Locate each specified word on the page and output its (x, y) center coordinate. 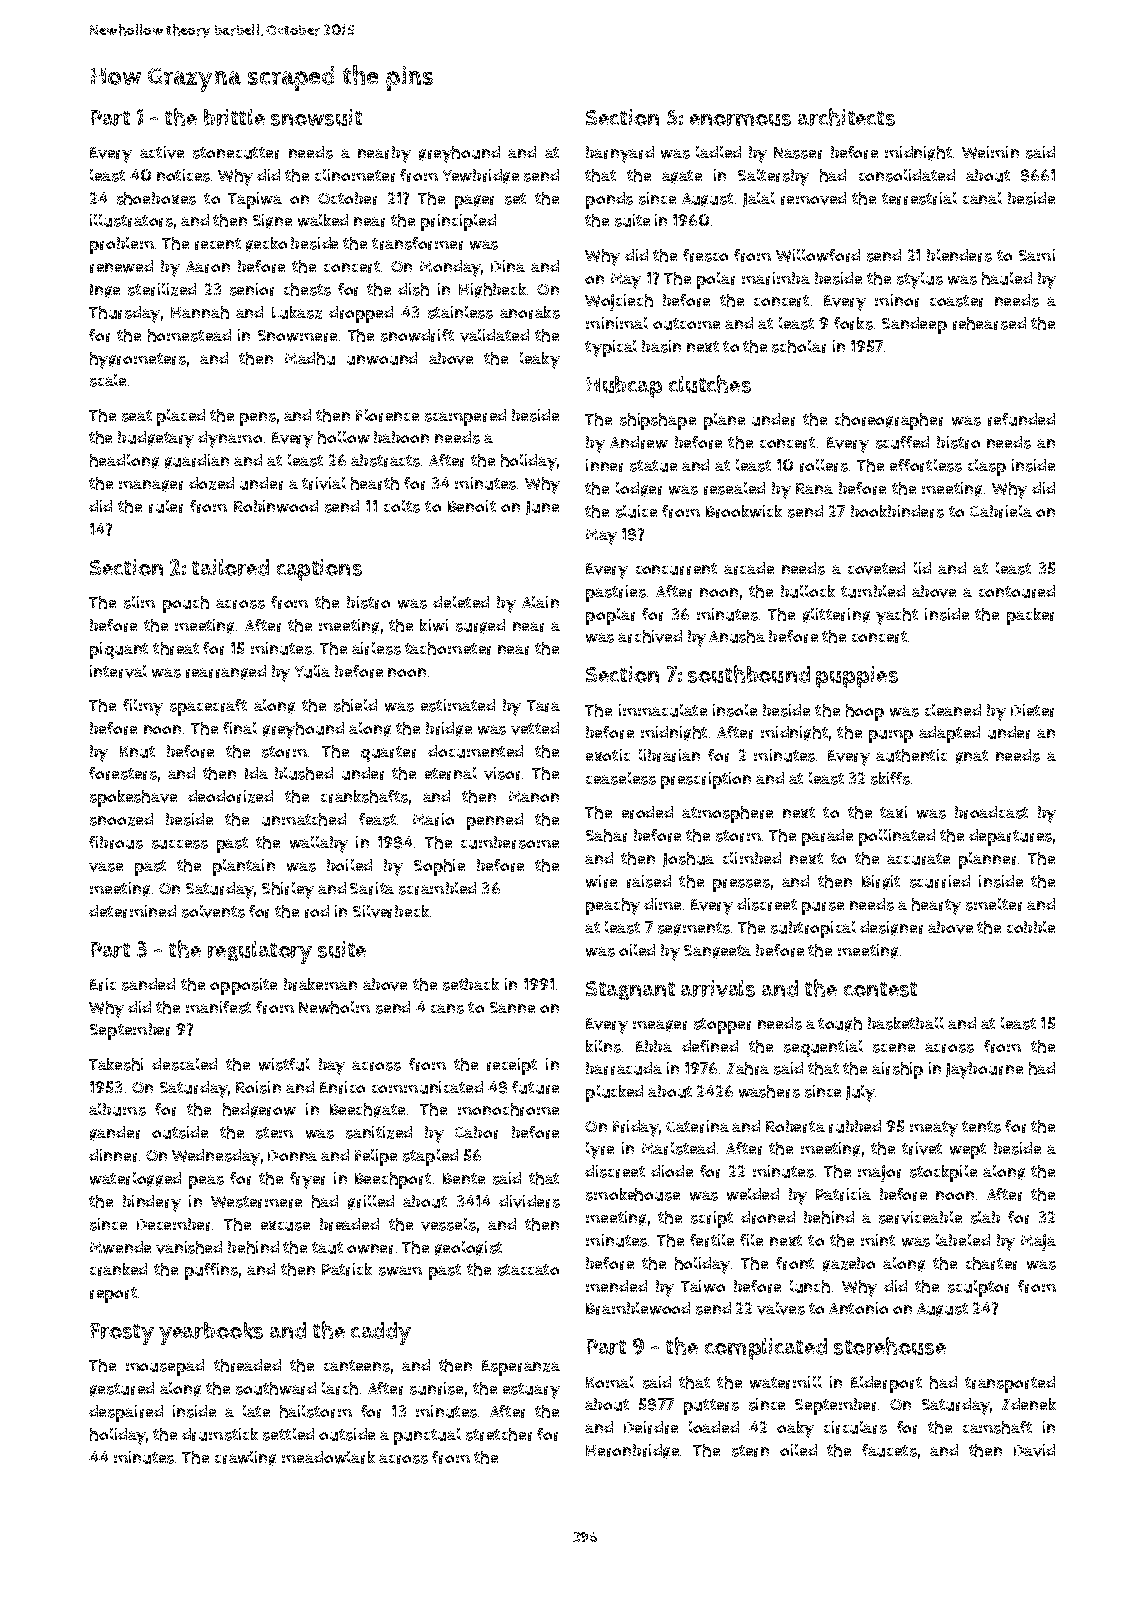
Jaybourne (984, 1070)
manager (151, 486)
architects (846, 117)
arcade (749, 568)
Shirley (288, 890)
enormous (740, 120)
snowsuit (316, 117)
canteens (357, 1366)
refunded (1021, 419)
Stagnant (630, 990)
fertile (712, 1240)
